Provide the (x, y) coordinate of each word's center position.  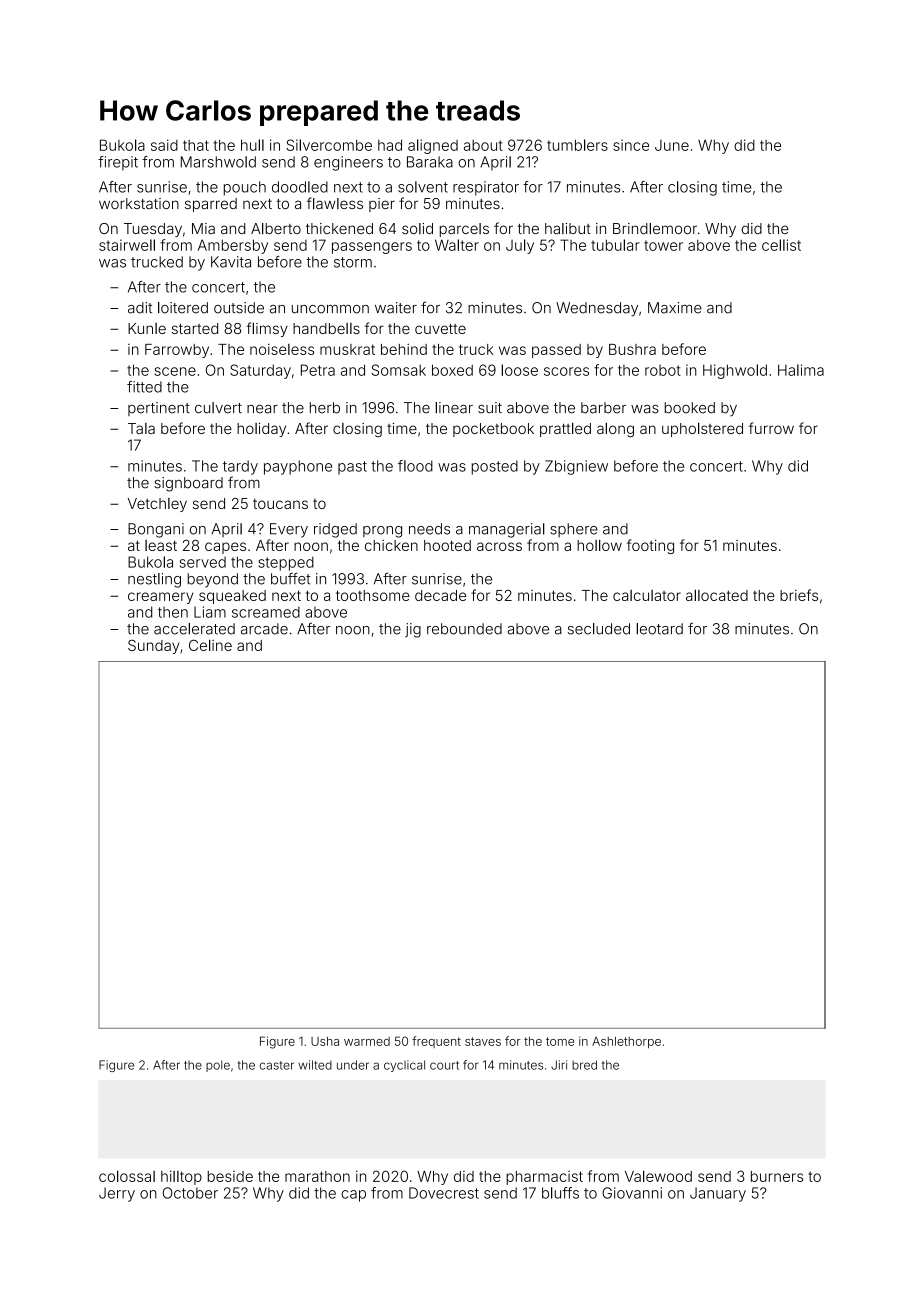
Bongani (156, 530)
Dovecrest (444, 1193)
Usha (325, 1041)
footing (650, 546)
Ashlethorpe (626, 1042)
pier (382, 205)
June (672, 145)
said (164, 145)
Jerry (117, 1194)
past (352, 468)
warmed (367, 1041)
